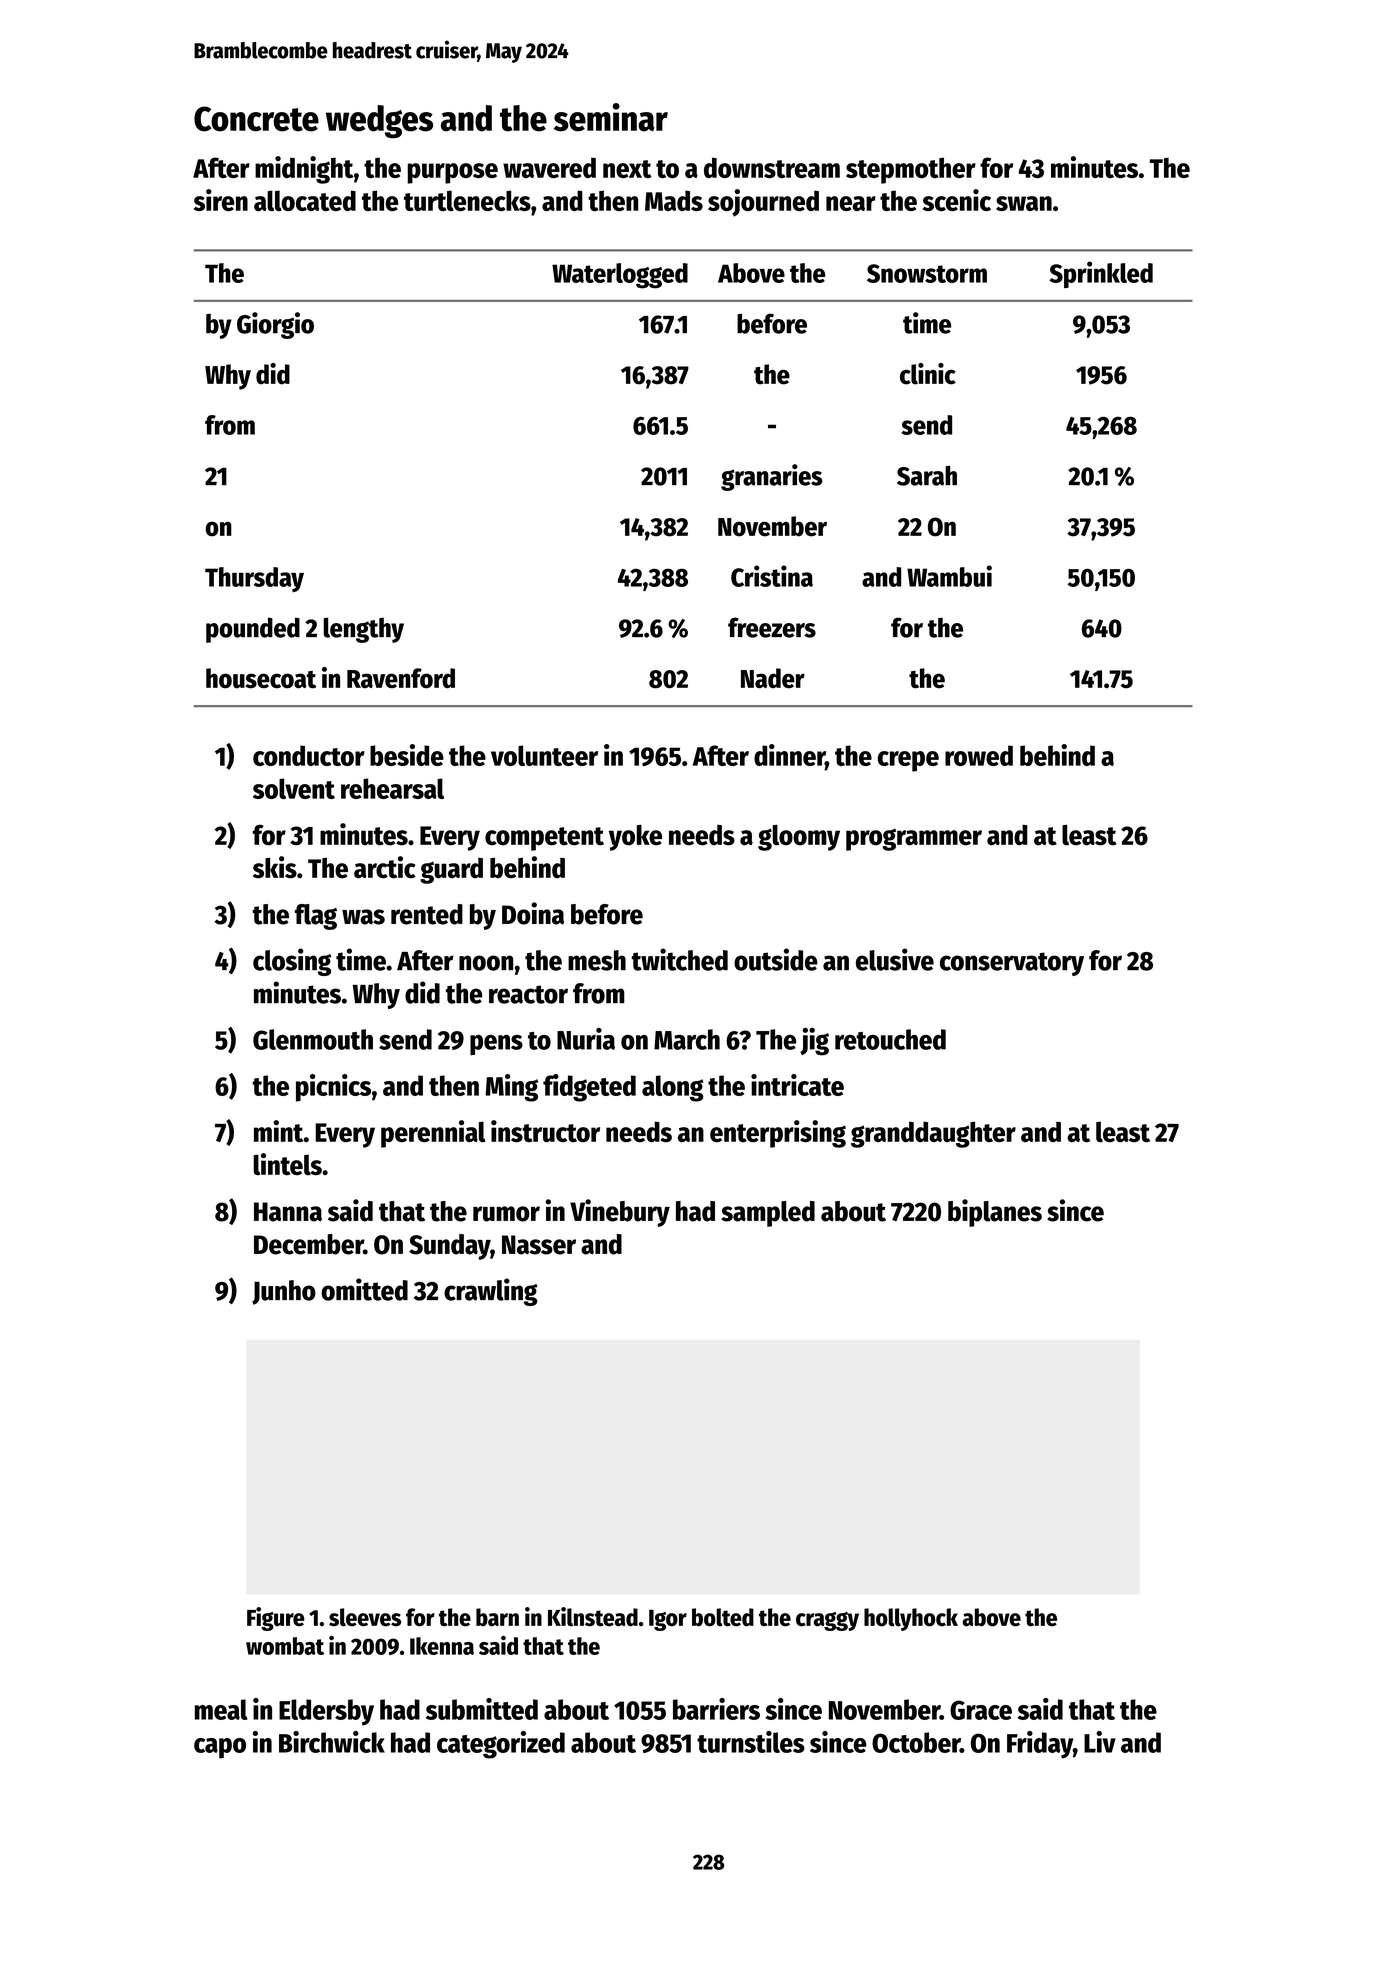  I want to click on conservatory, so click(1012, 964).
